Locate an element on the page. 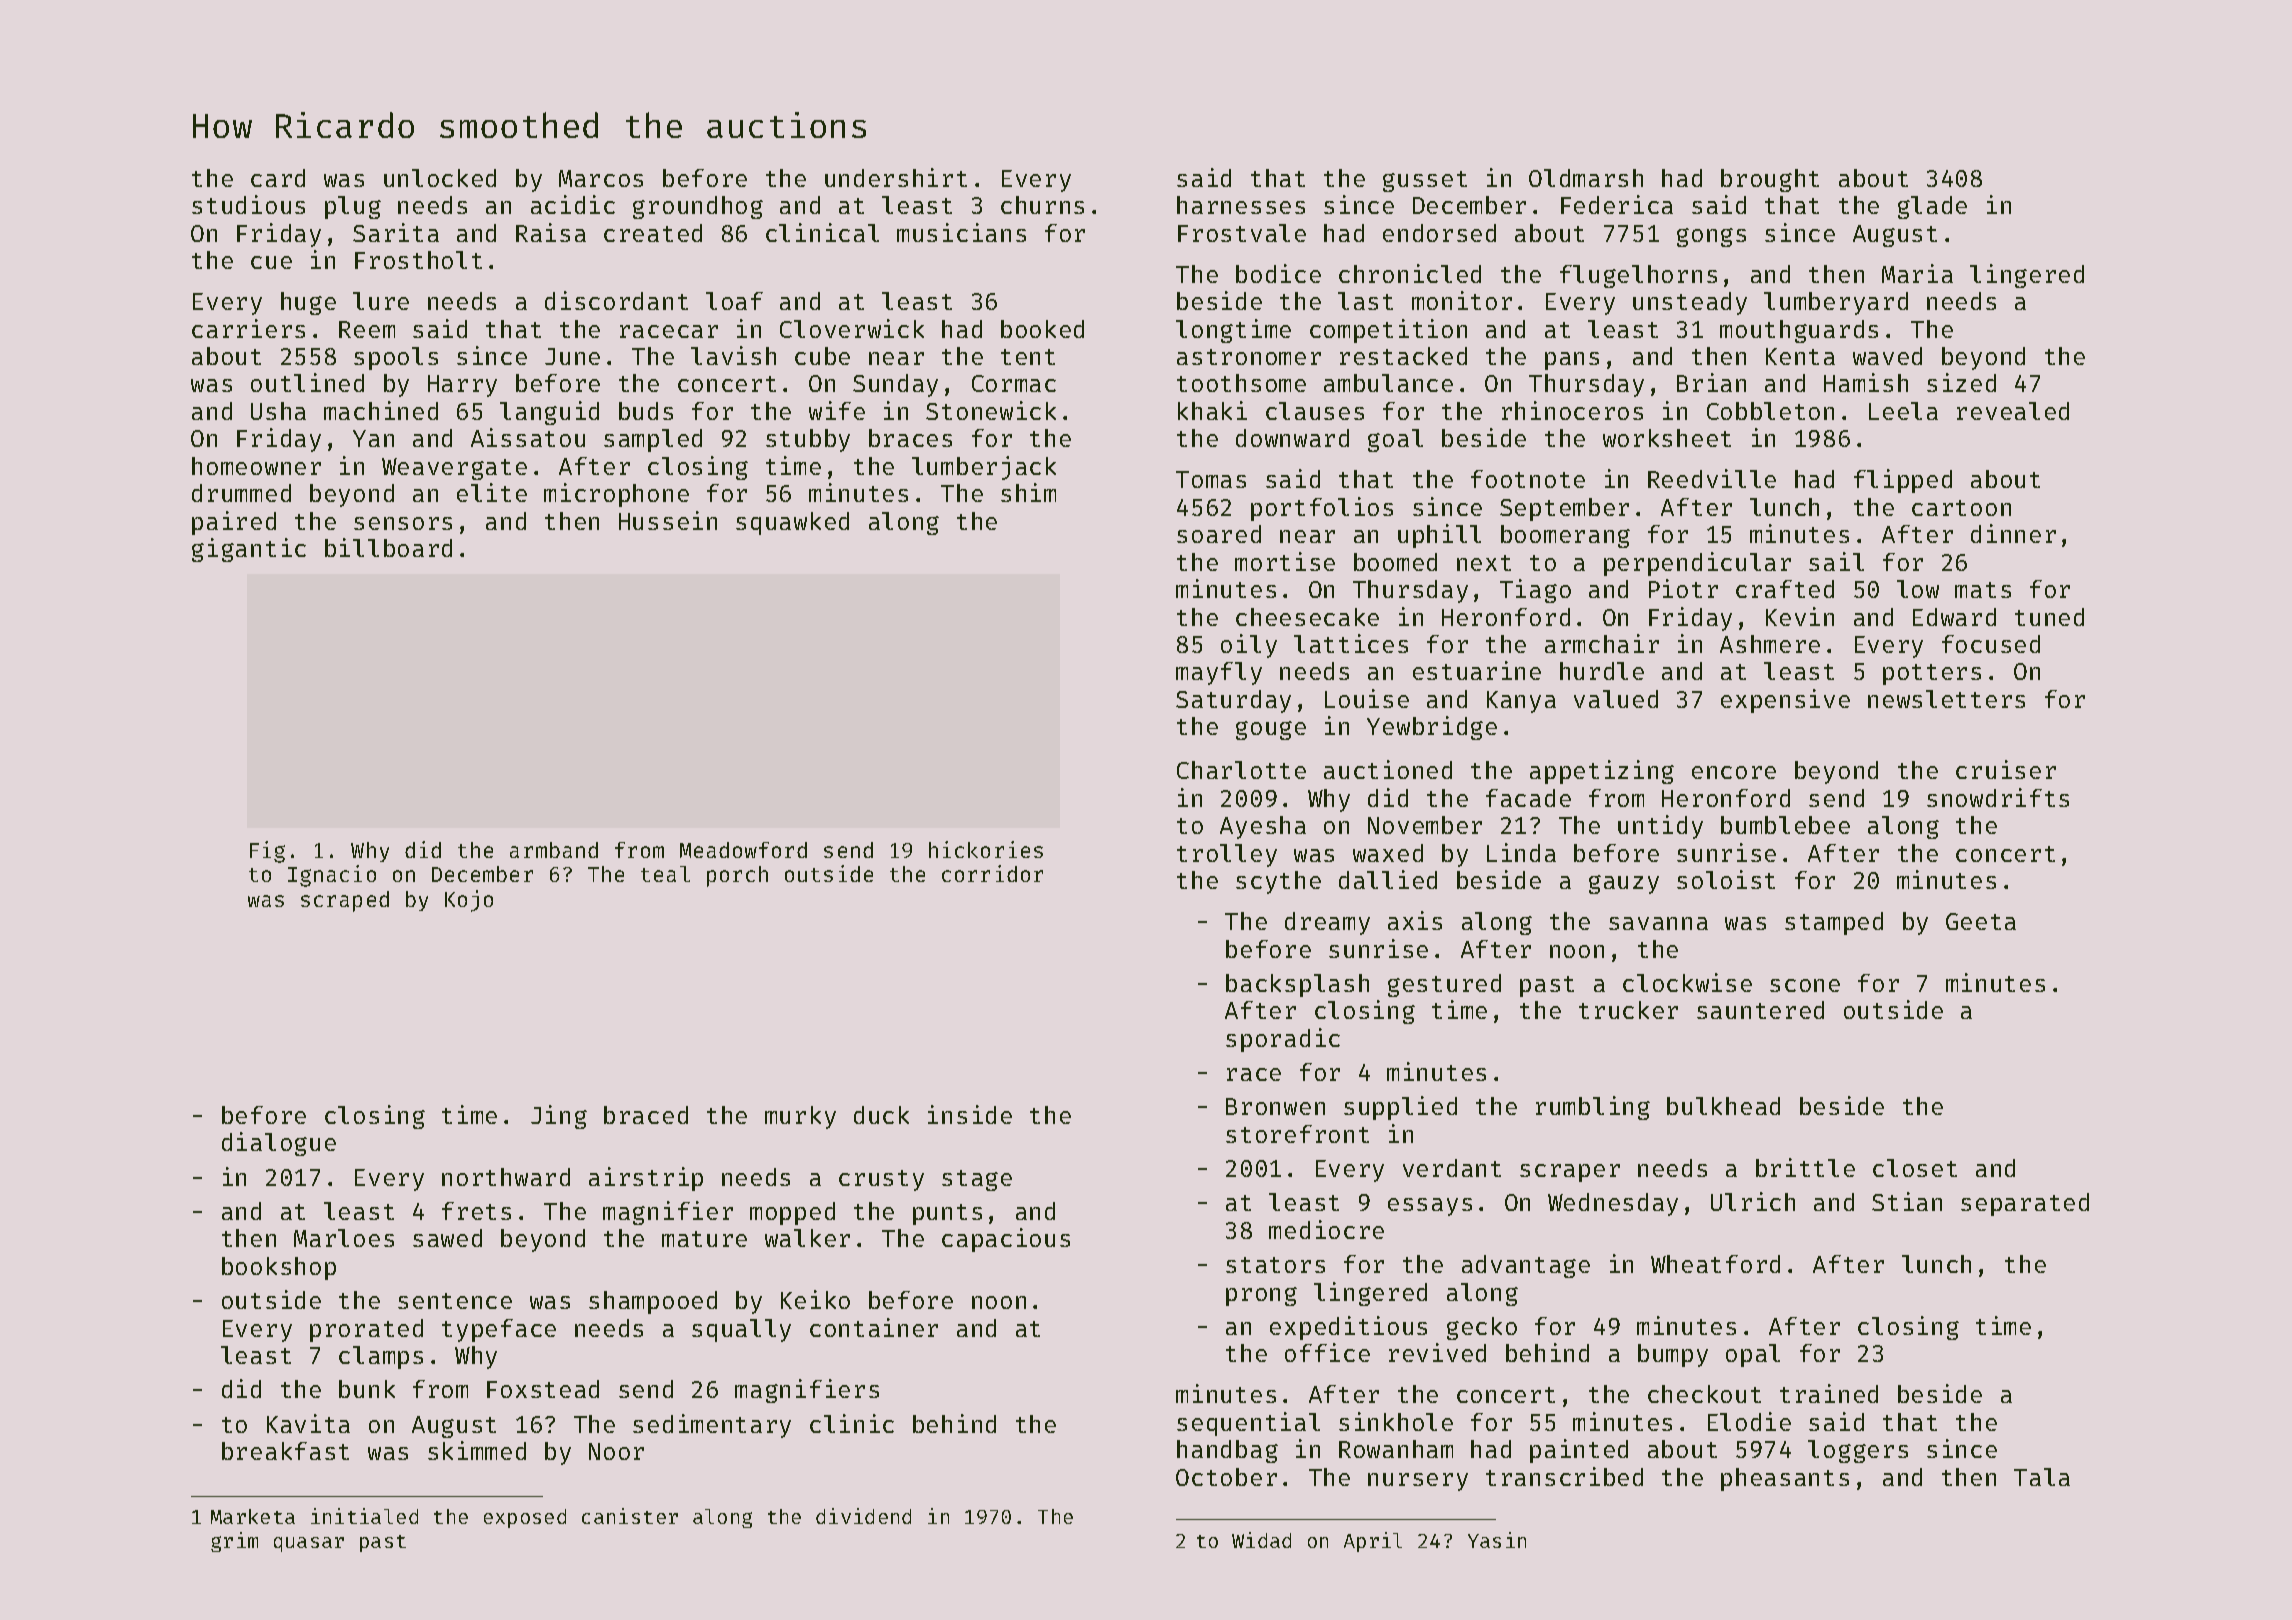  loaf is located at coordinates (734, 301).
